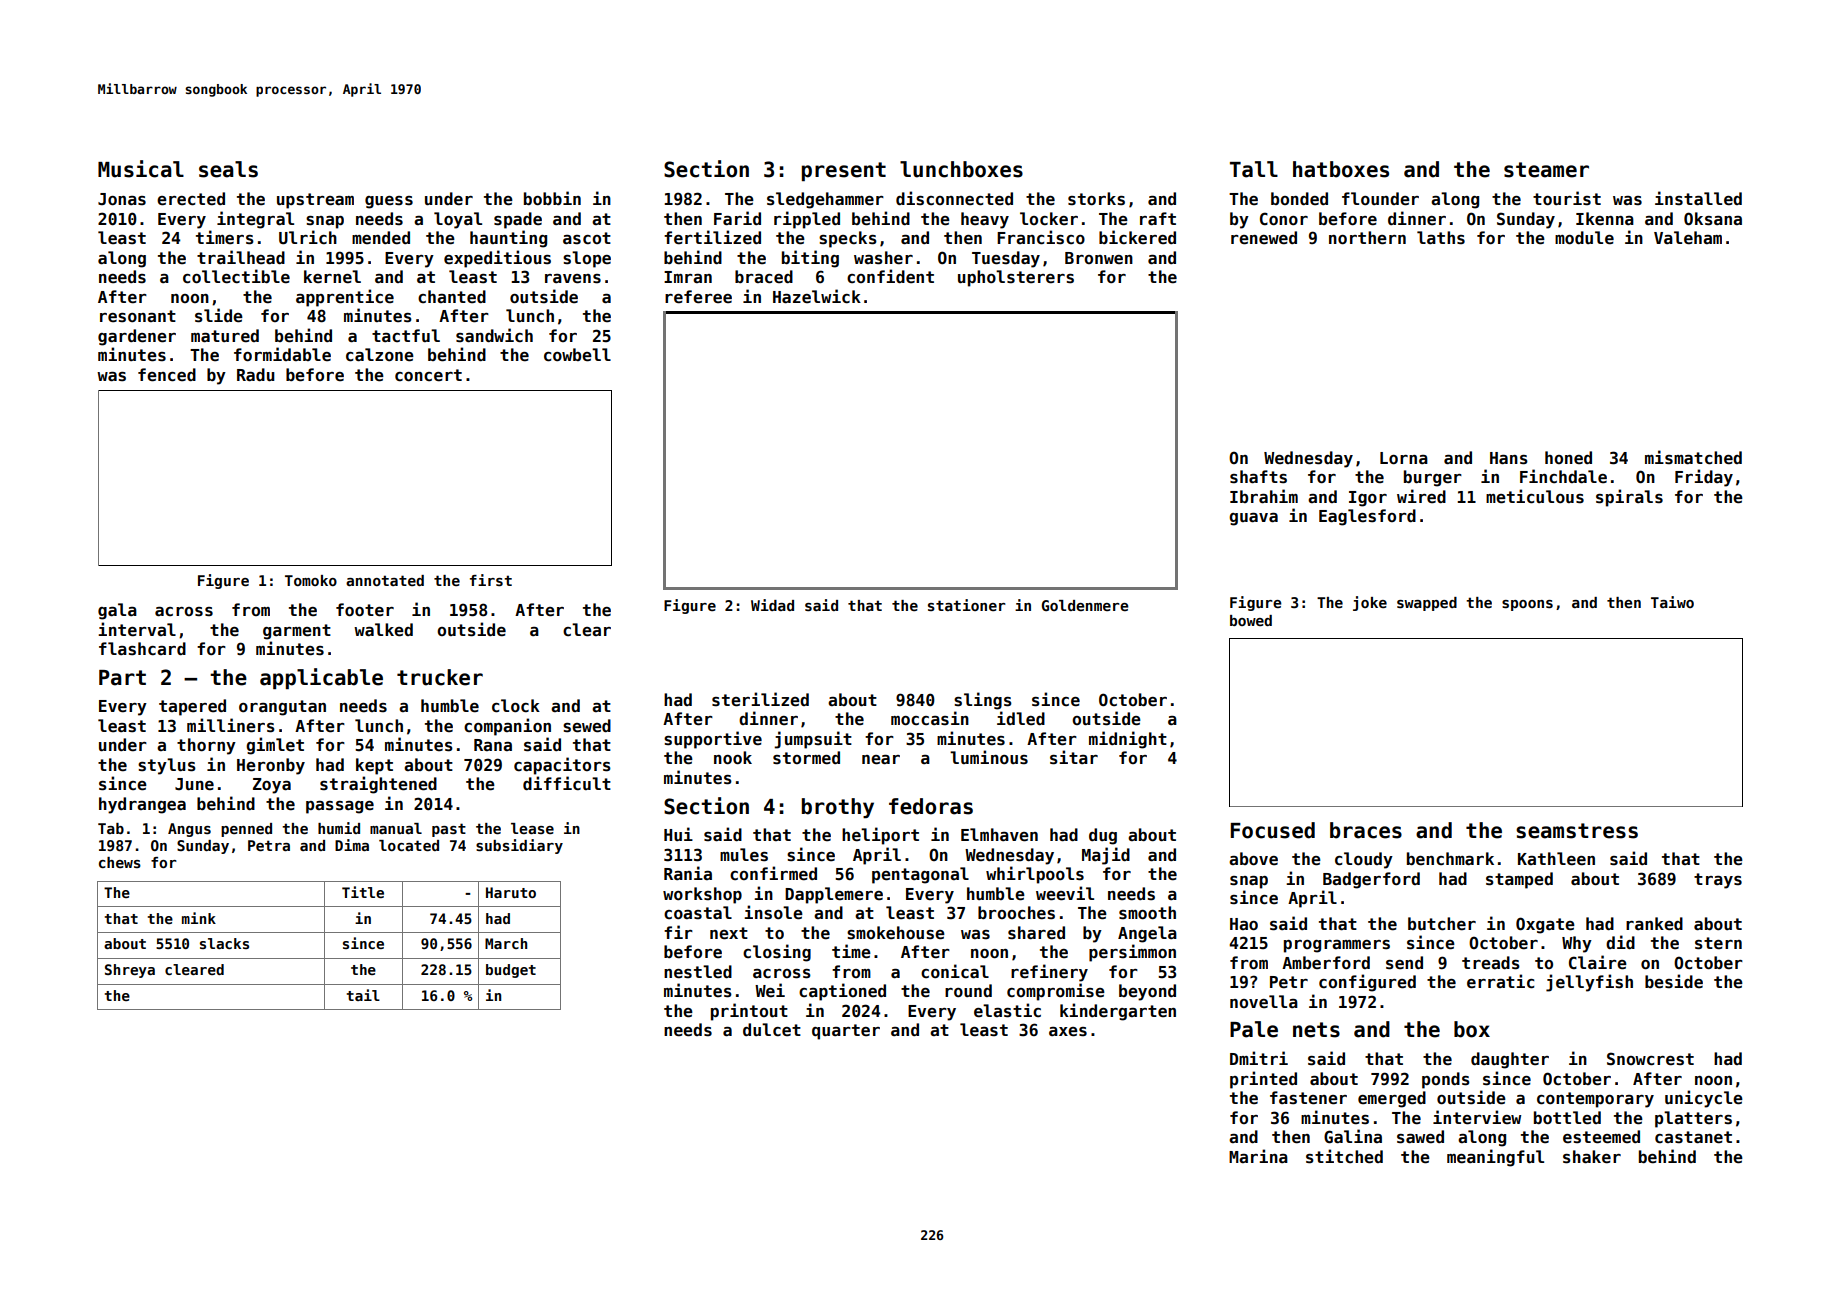 This page has width=1841, height=1302. Describe the element at coordinates (772, 1030) in the page. I see `dulcet` at that location.
